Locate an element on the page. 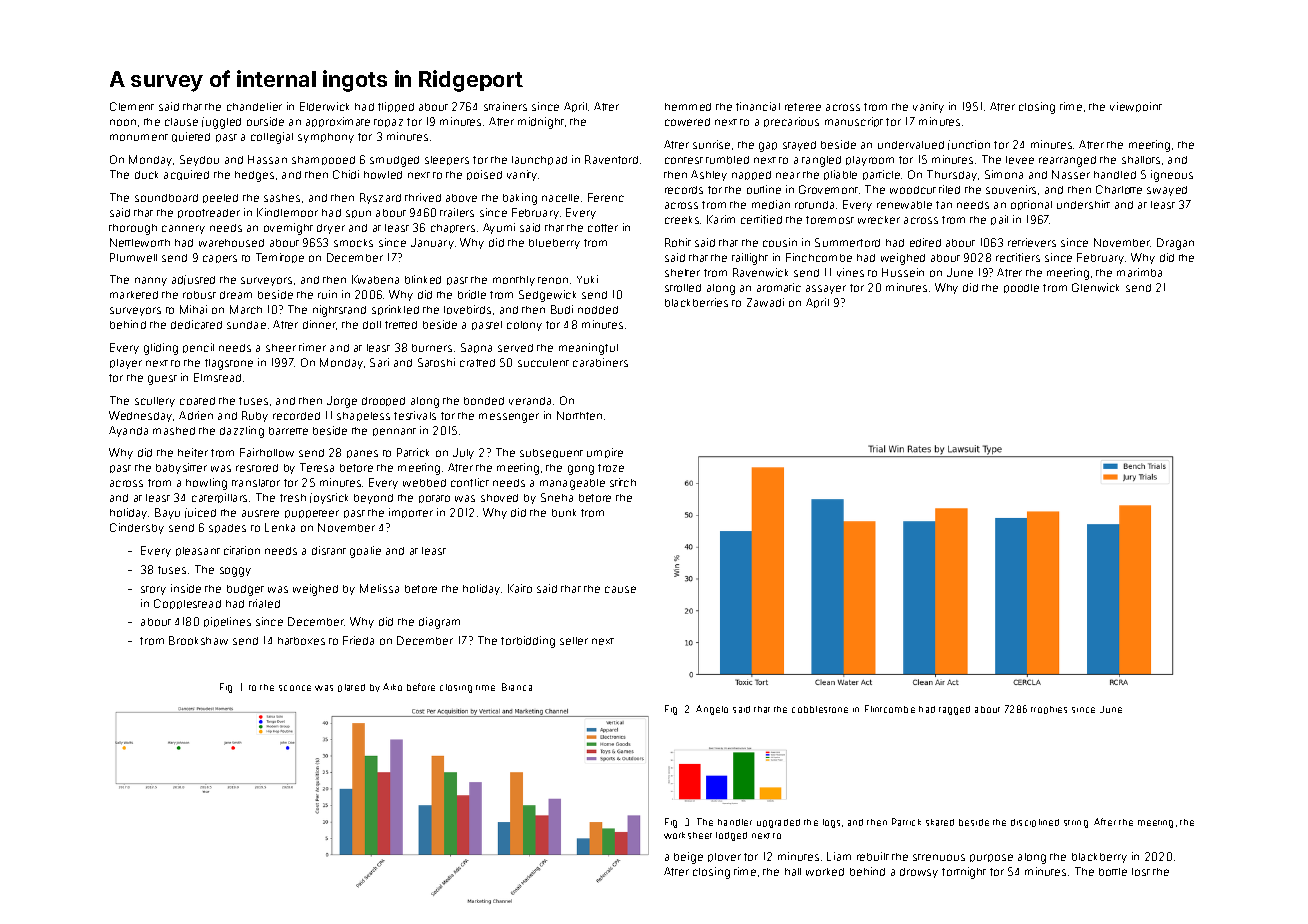 This document has height=924, width=1308. Northfen is located at coordinates (579, 415).
